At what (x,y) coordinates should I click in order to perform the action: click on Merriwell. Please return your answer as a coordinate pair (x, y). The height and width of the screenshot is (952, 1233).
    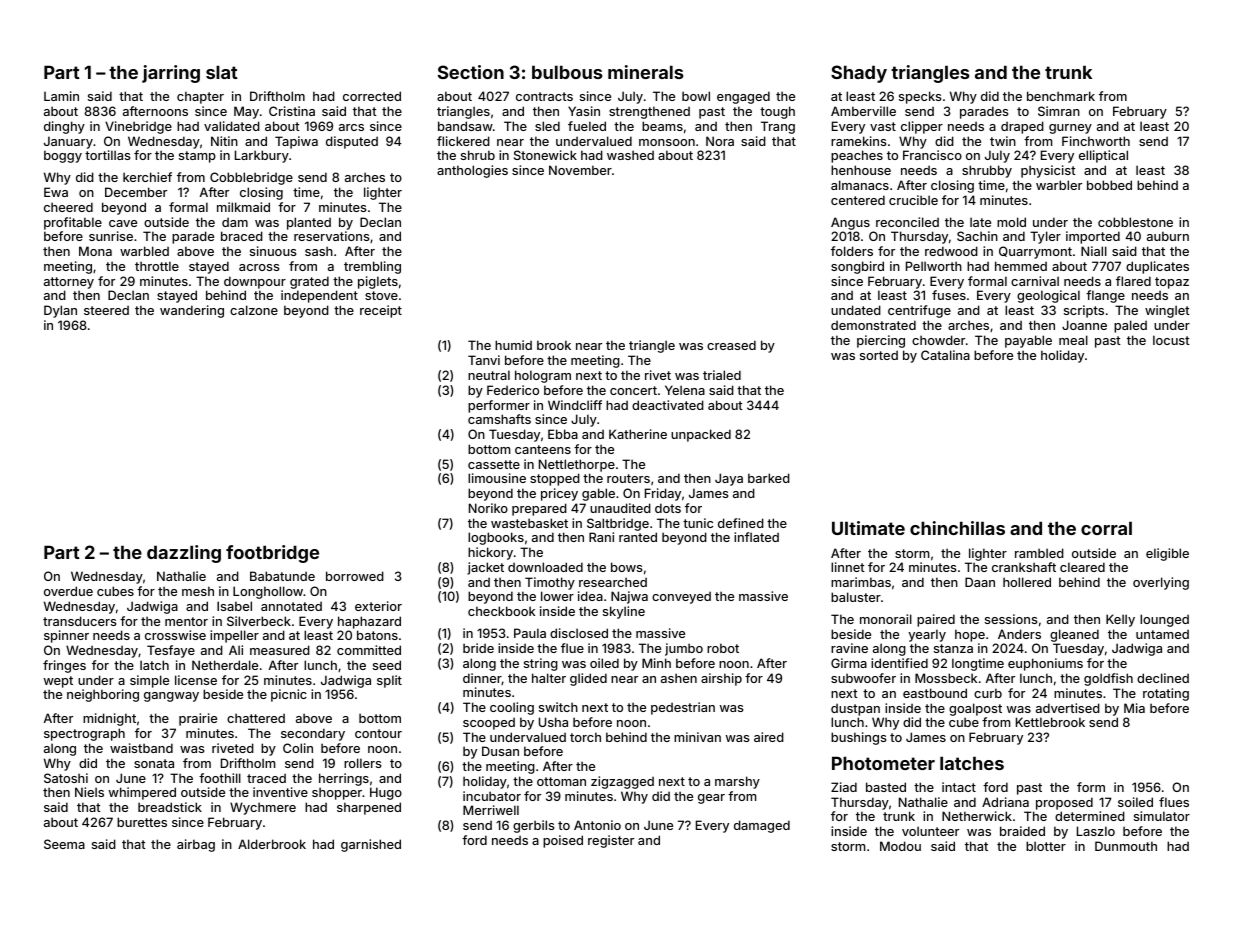
    Looking at the image, I should click on (491, 810).
